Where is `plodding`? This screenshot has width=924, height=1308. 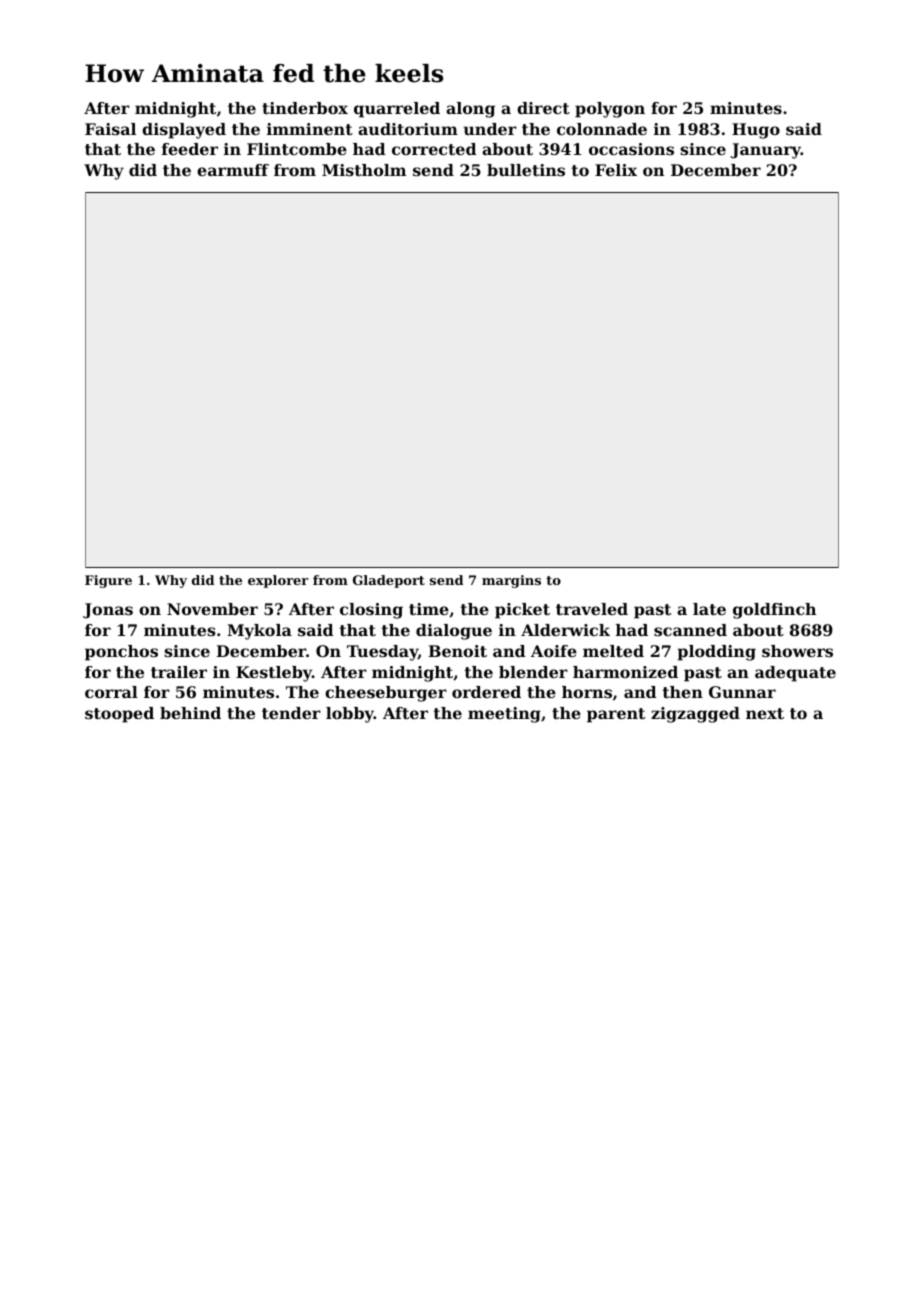
plodding is located at coordinates (716, 653).
